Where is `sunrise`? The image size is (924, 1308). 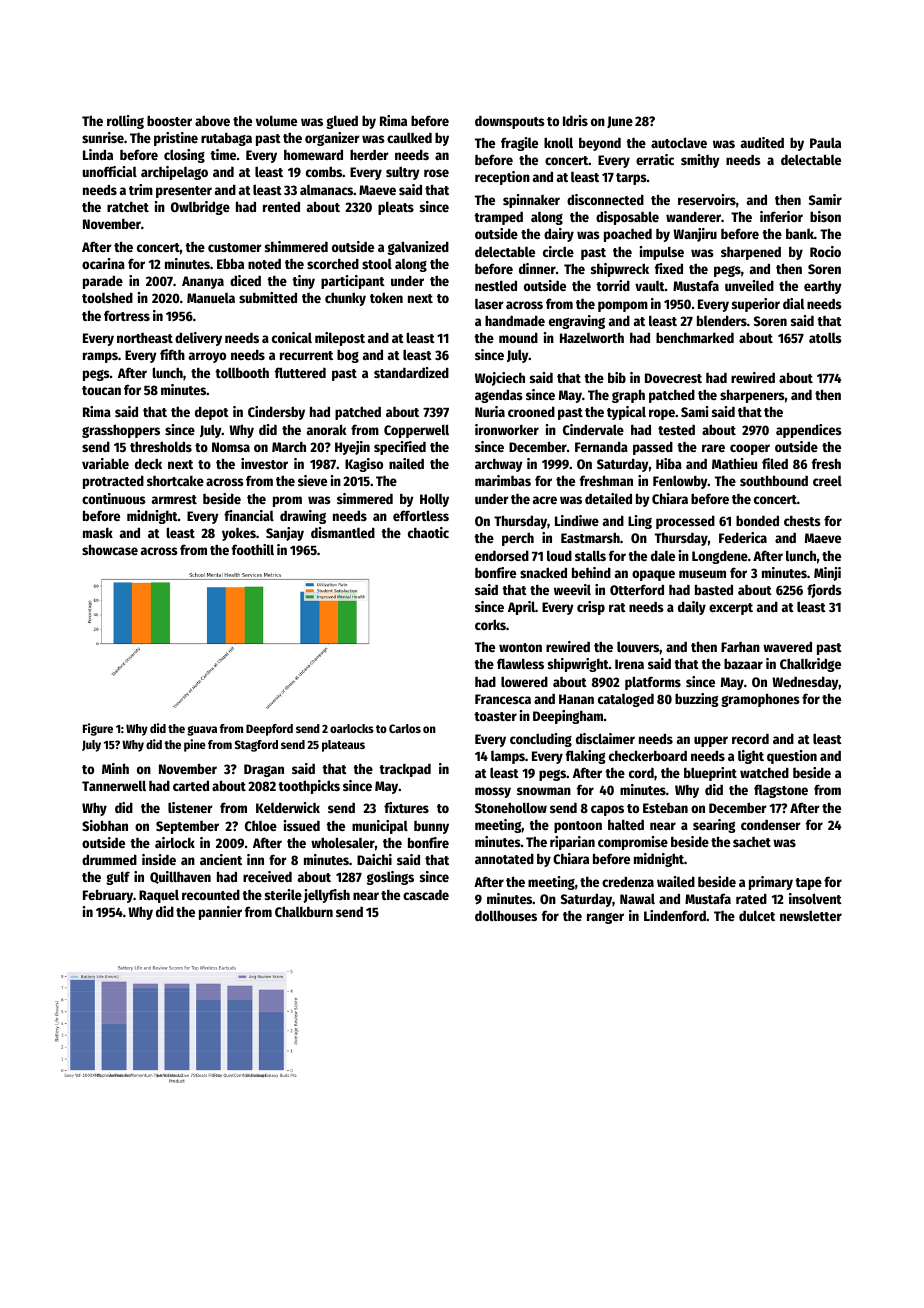 sunrise is located at coordinates (103, 137).
